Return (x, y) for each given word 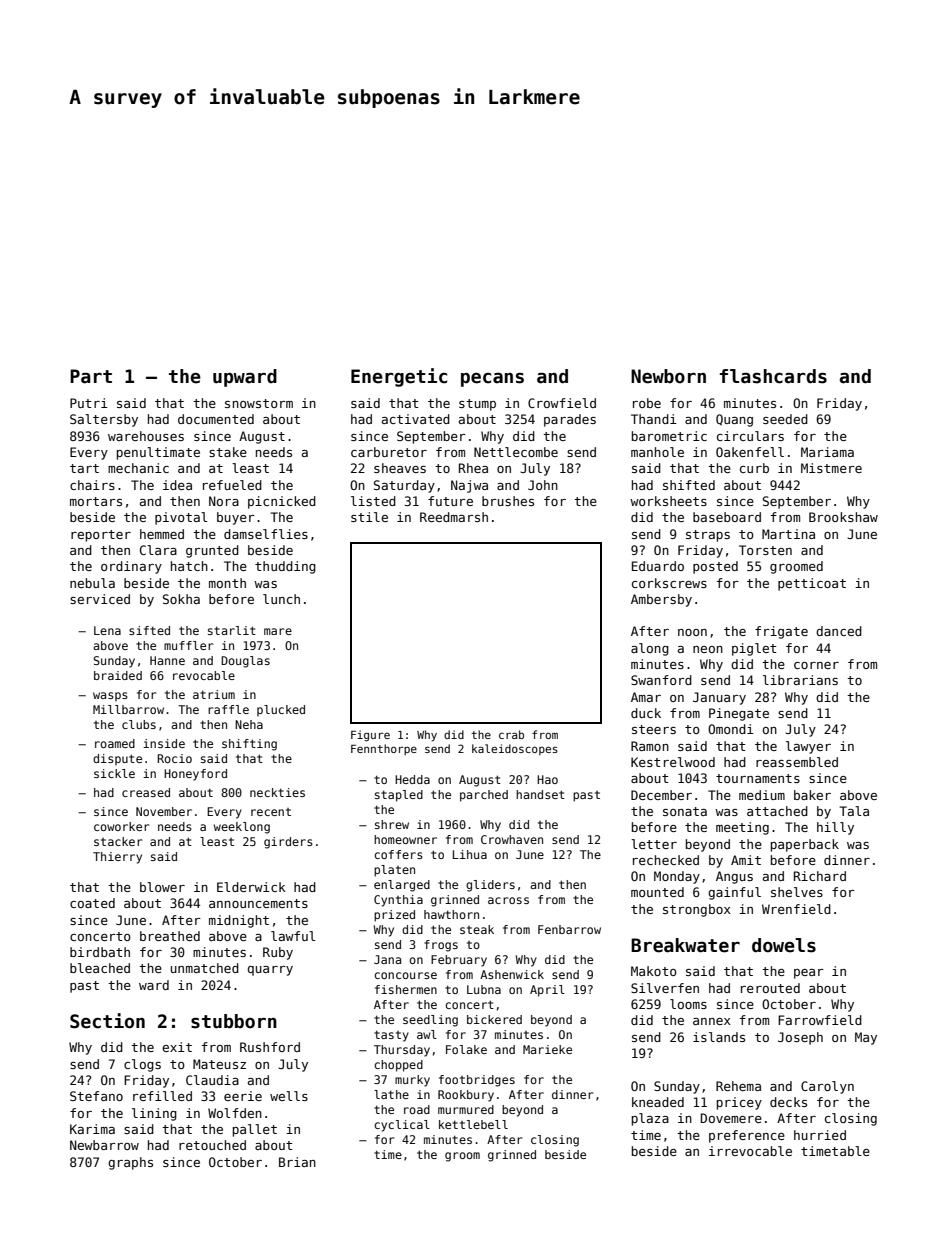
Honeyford (195, 775)
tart (84, 468)
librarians (800, 680)
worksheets (668, 501)
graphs (130, 1163)
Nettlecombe (516, 452)
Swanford (661, 680)
